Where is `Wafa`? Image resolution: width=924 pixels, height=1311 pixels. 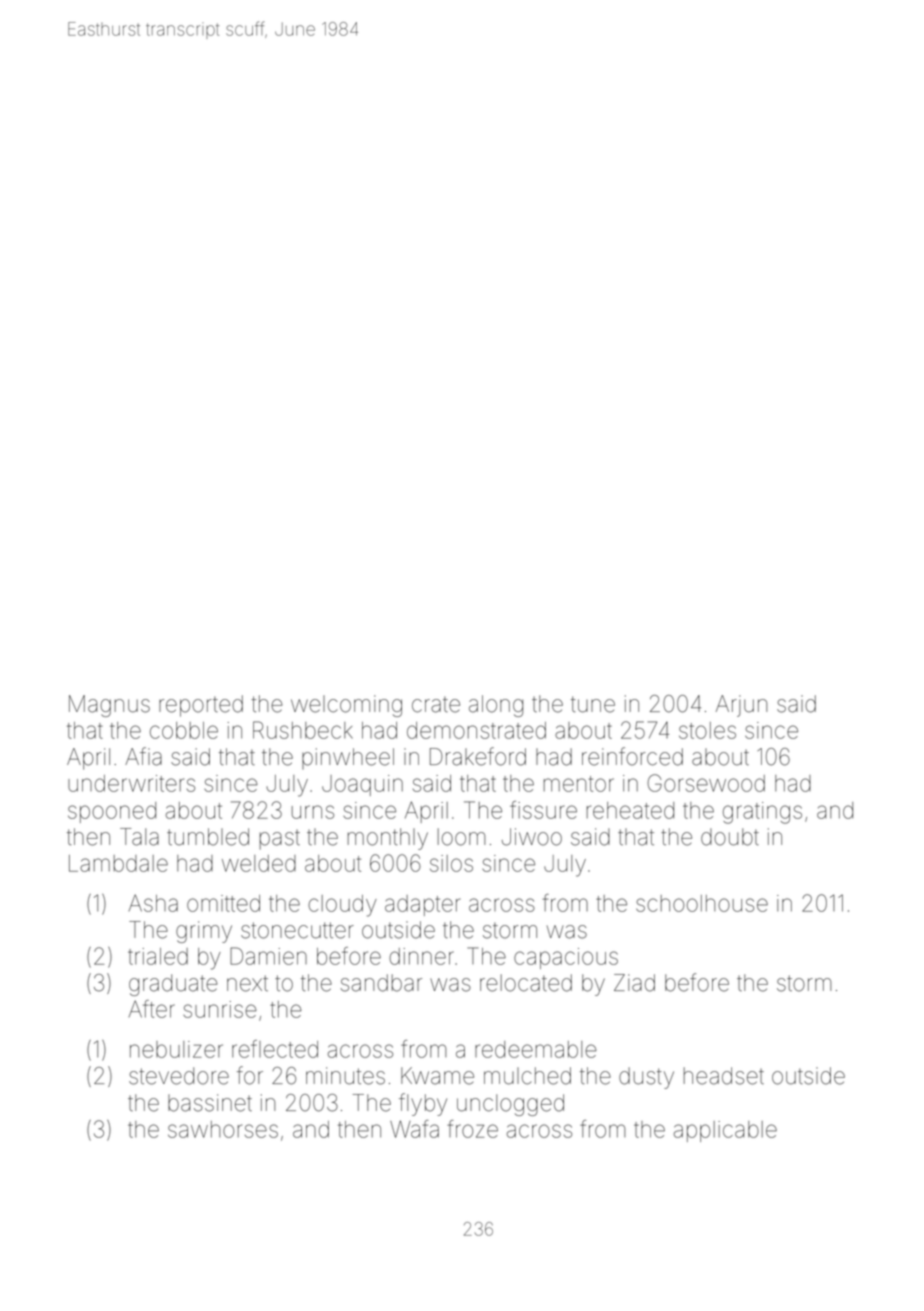 Wafa is located at coordinates (414, 1129).
